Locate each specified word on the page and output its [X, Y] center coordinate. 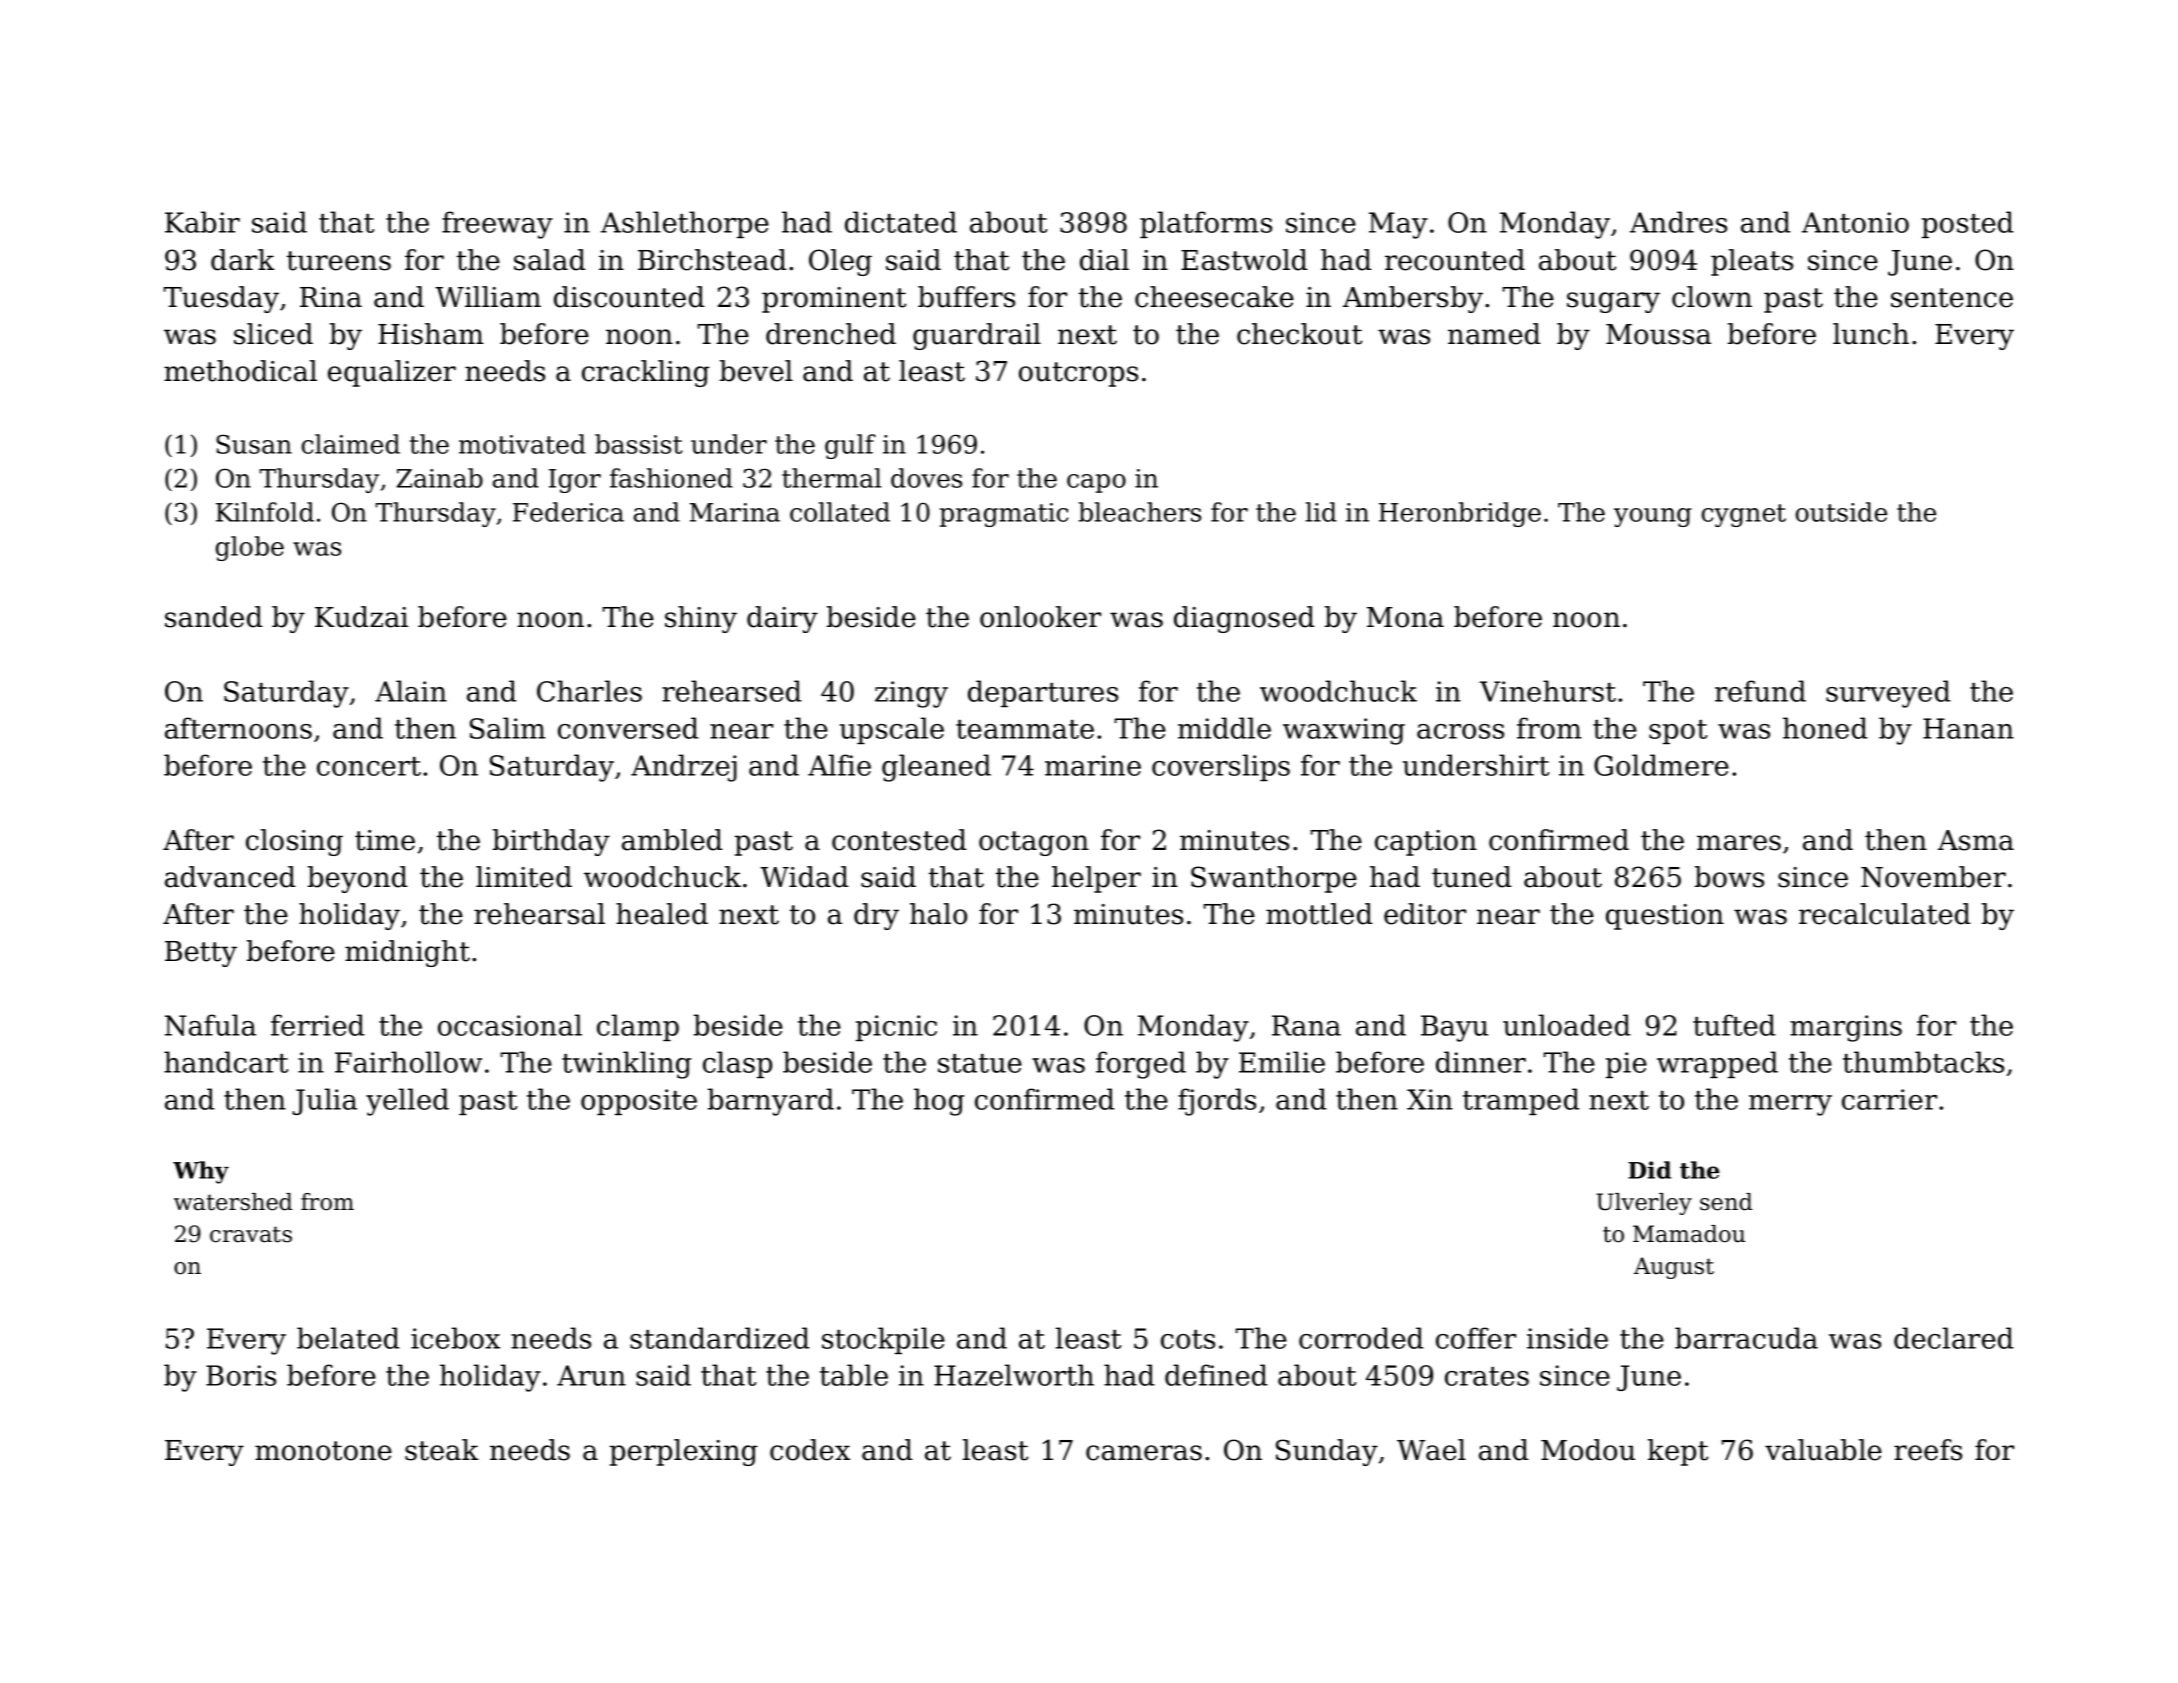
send [1726, 1202]
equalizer [392, 373]
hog [939, 1102]
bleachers [1140, 512]
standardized [720, 1338]
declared [1954, 1338]
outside [1841, 512]
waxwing [1344, 731]
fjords [1217, 1102]
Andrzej [684, 768]
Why [201, 1172]
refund [1760, 691]
